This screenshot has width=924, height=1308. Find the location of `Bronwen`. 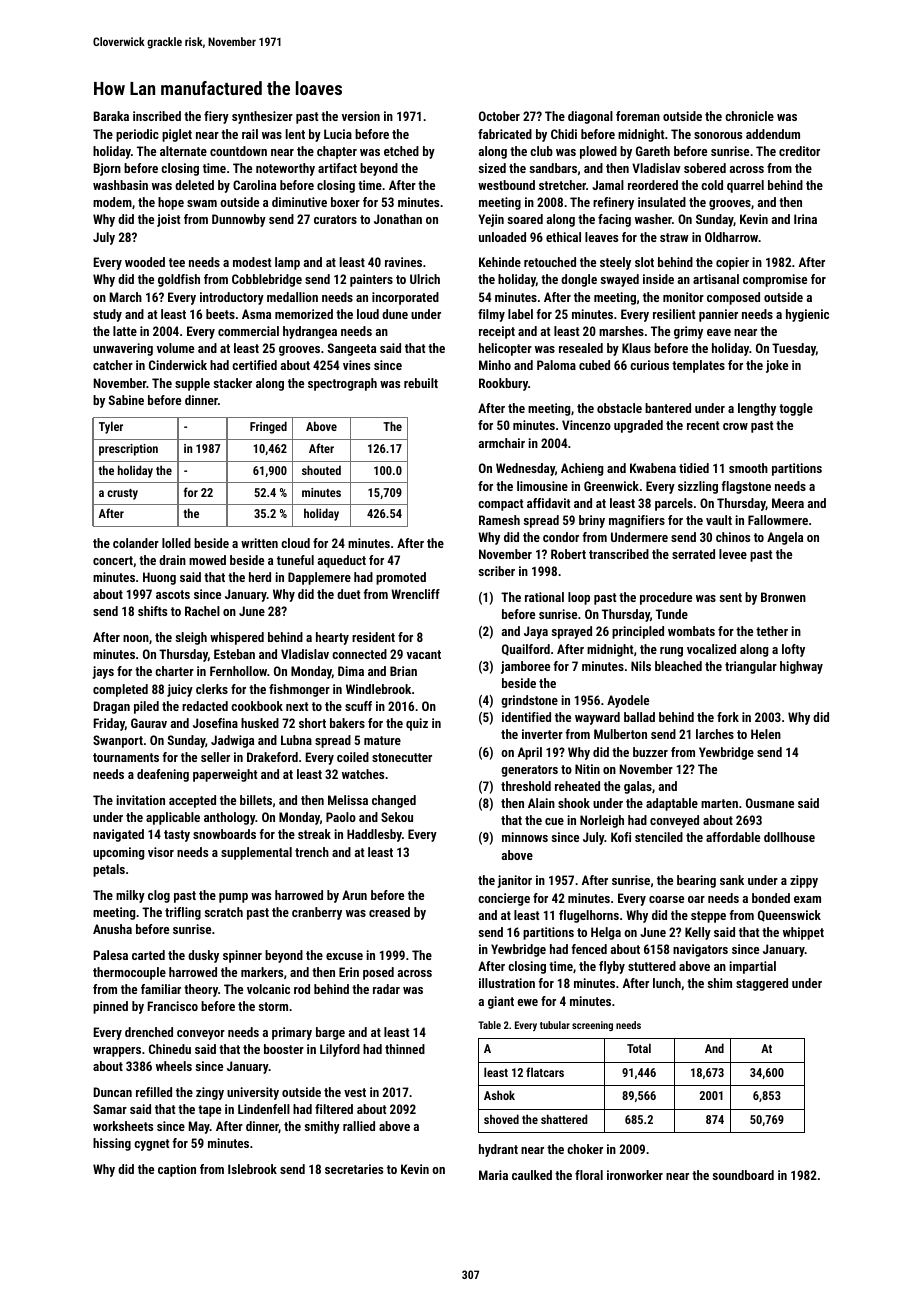

Bronwen is located at coordinates (783, 597).
